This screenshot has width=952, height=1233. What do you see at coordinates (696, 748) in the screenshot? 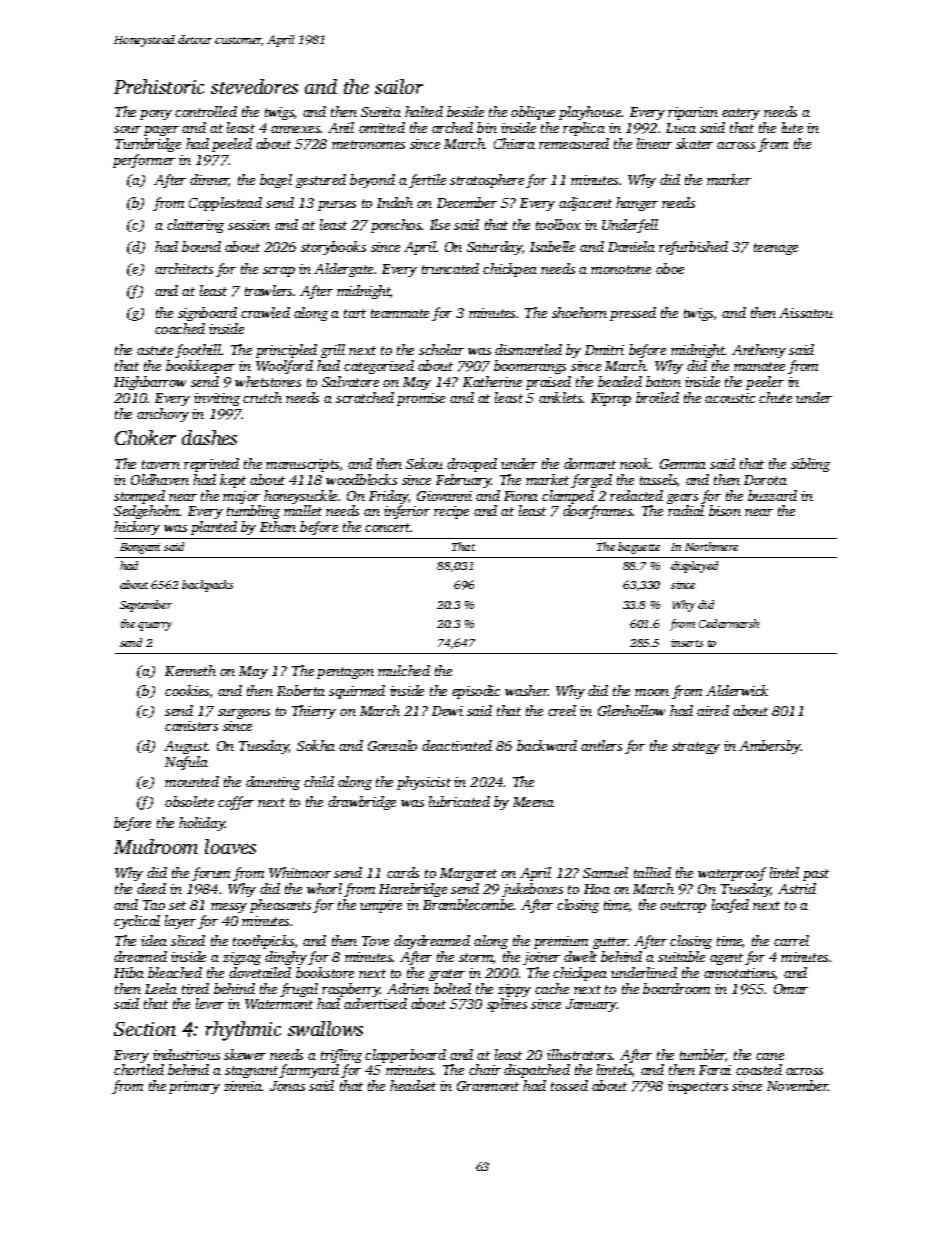
I see `strategy` at bounding box center [696, 748].
